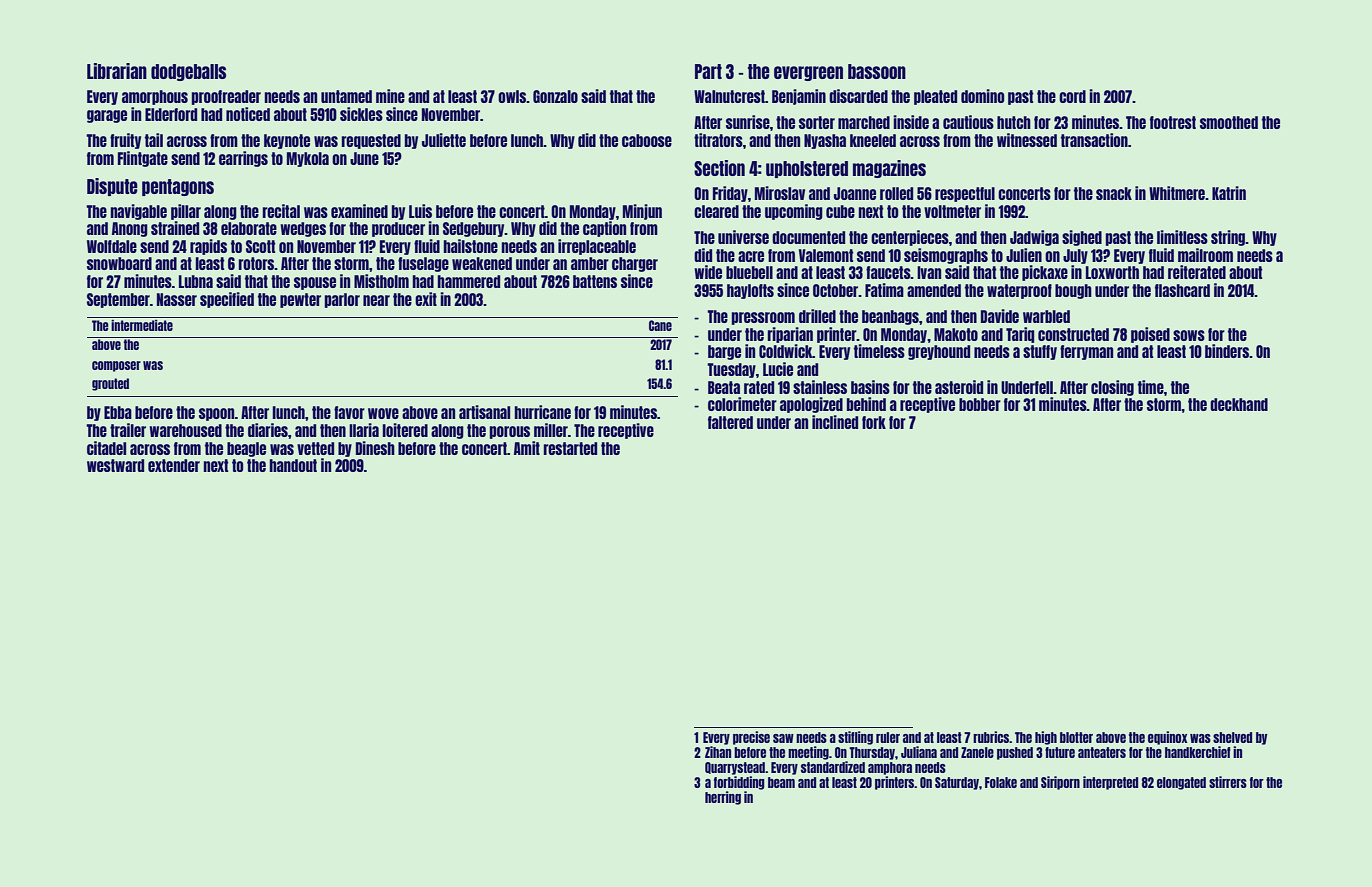 The image size is (1372, 887). What do you see at coordinates (303, 229) in the screenshot?
I see `wedges` at bounding box center [303, 229].
